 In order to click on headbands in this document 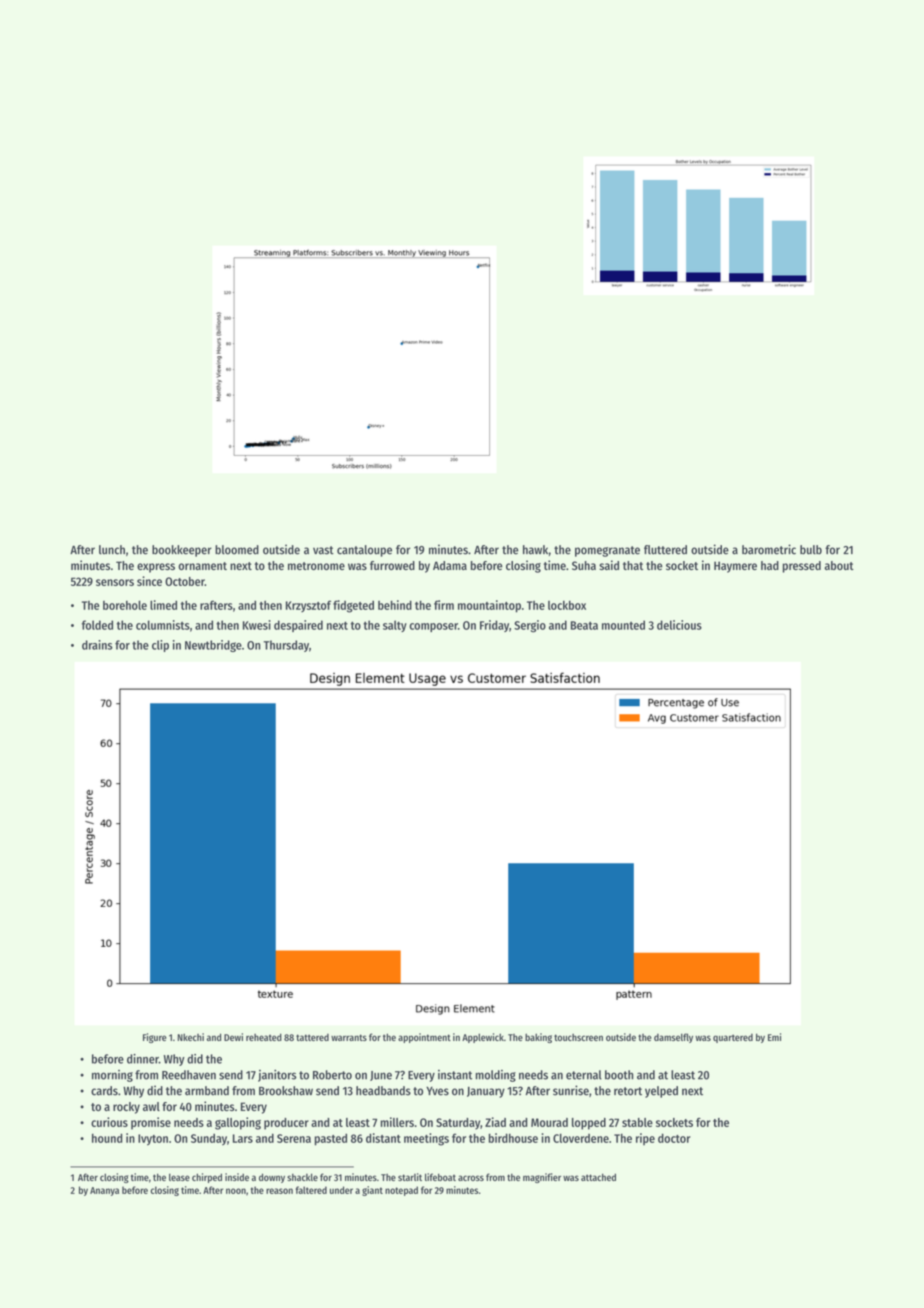, I will do `click(383, 1091)`.
